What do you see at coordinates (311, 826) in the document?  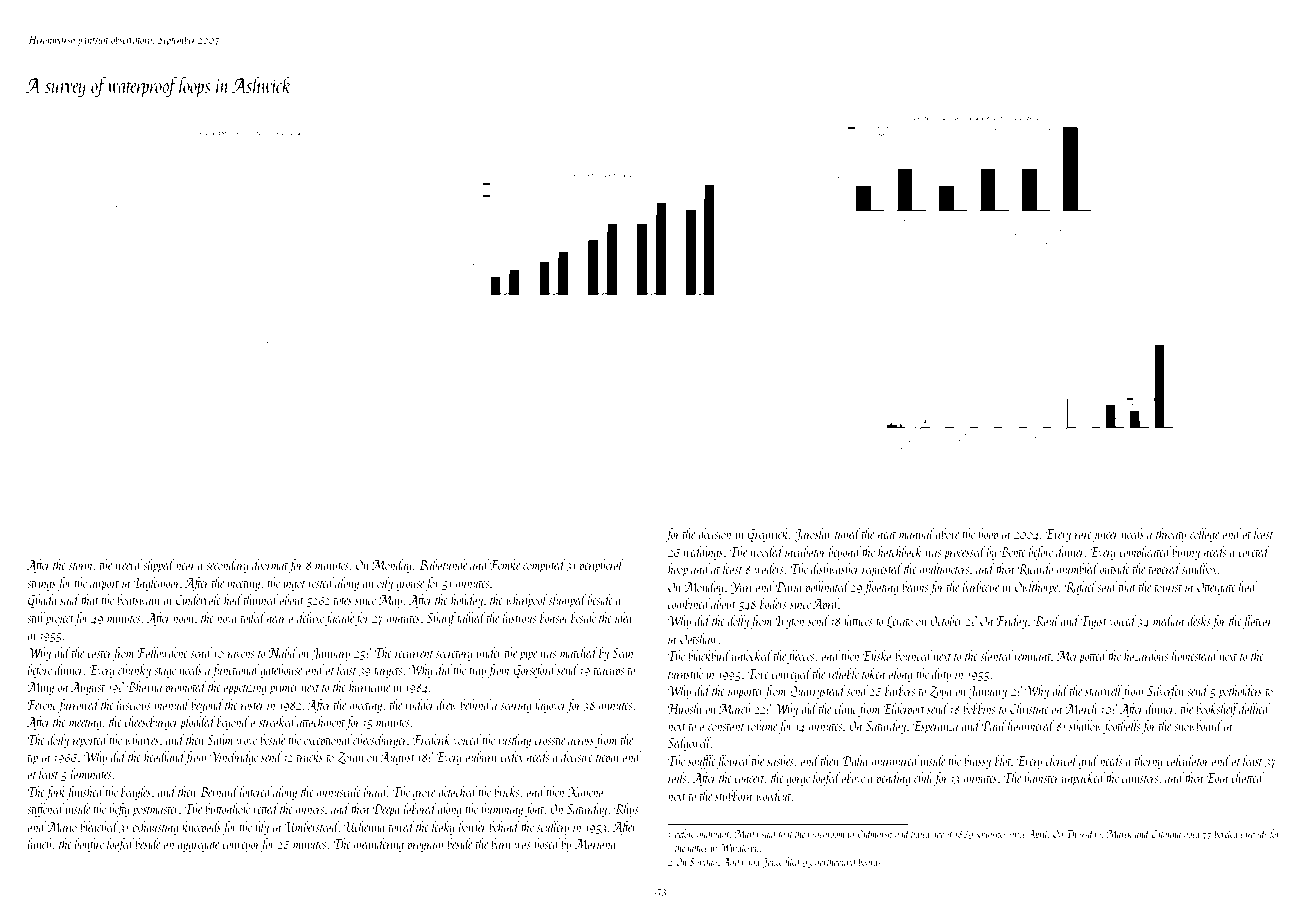 I see `Umberstead` at bounding box center [311, 826].
